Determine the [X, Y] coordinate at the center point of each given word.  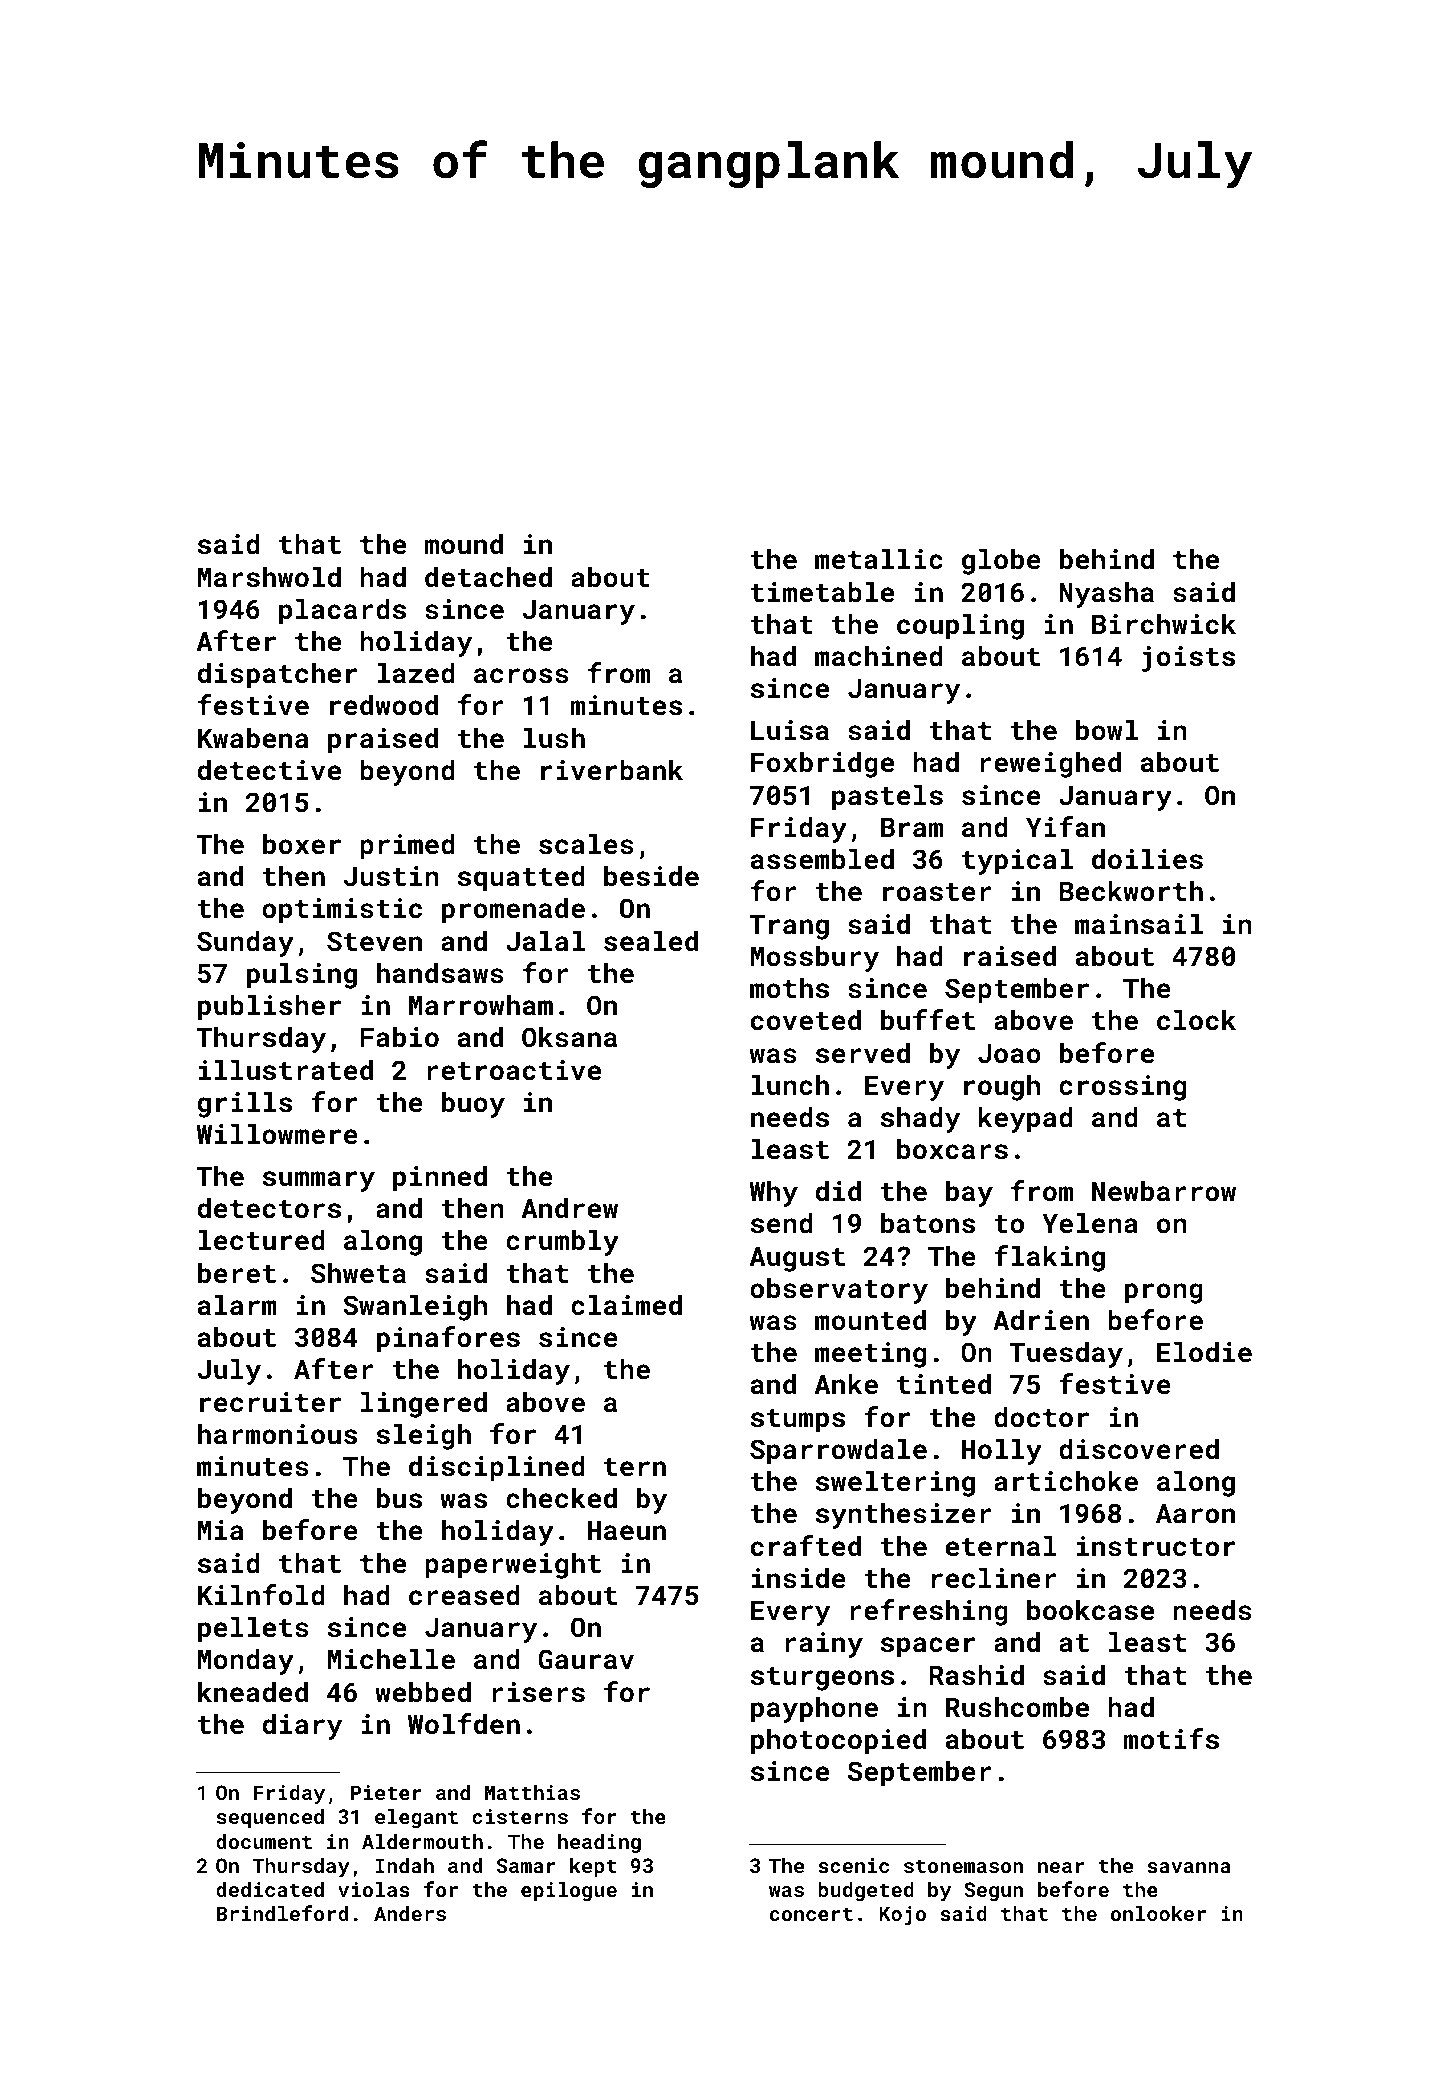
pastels [887, 797]
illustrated [286, 1070]
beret [237, 1273]
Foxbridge [822, 764]
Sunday [245, 943]
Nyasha [1106, 594]
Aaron [1195, 1513]
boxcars [952, 1149]
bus [399, 1498]
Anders [410, 1913]
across [521, 676]
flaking [1049, 1258]
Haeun [627, 1530]
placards [342, 611]
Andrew [570, 1207]
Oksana [569, 1037]
